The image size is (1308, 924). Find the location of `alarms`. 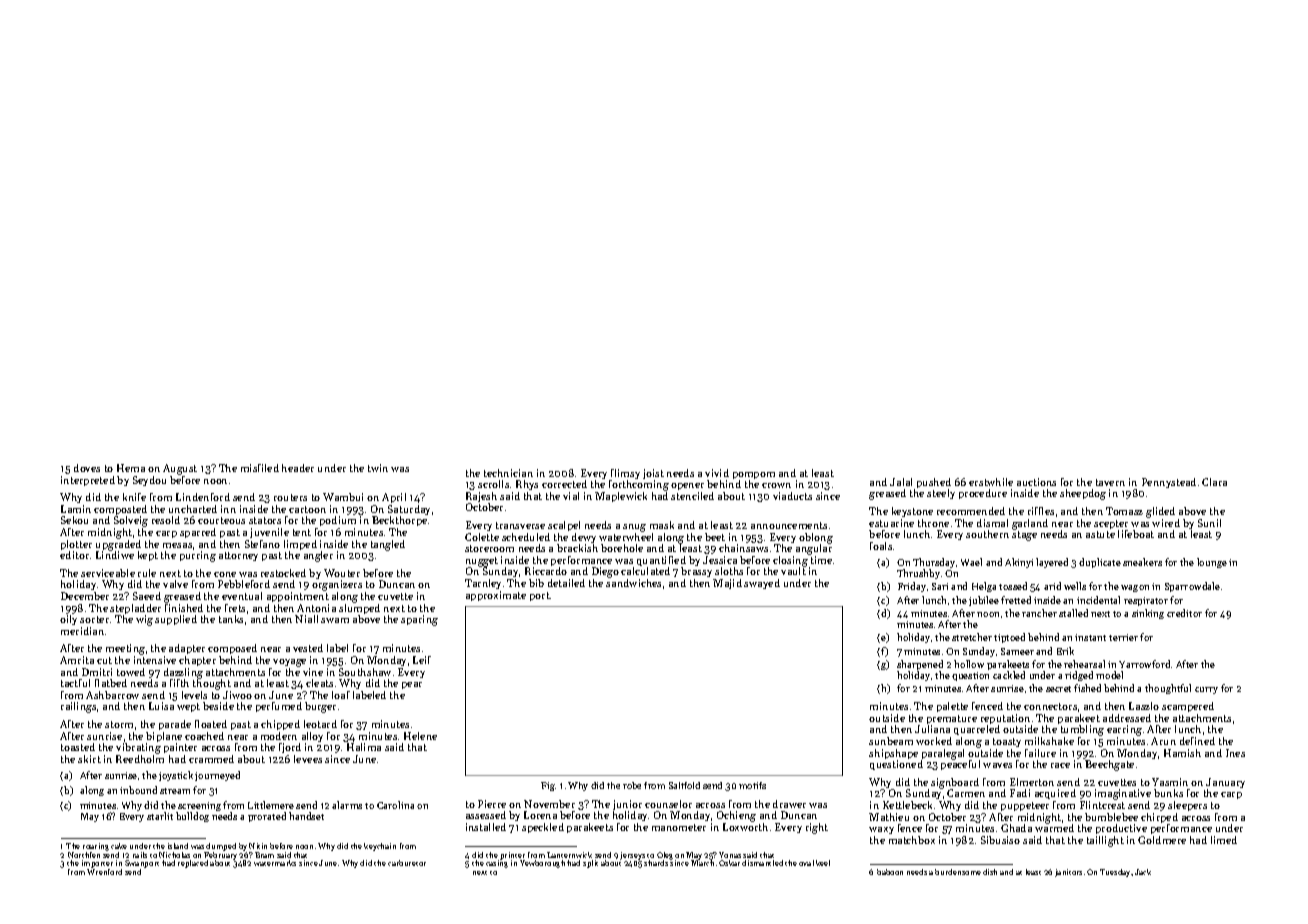

alarms is located at coordinates (347, 805).
